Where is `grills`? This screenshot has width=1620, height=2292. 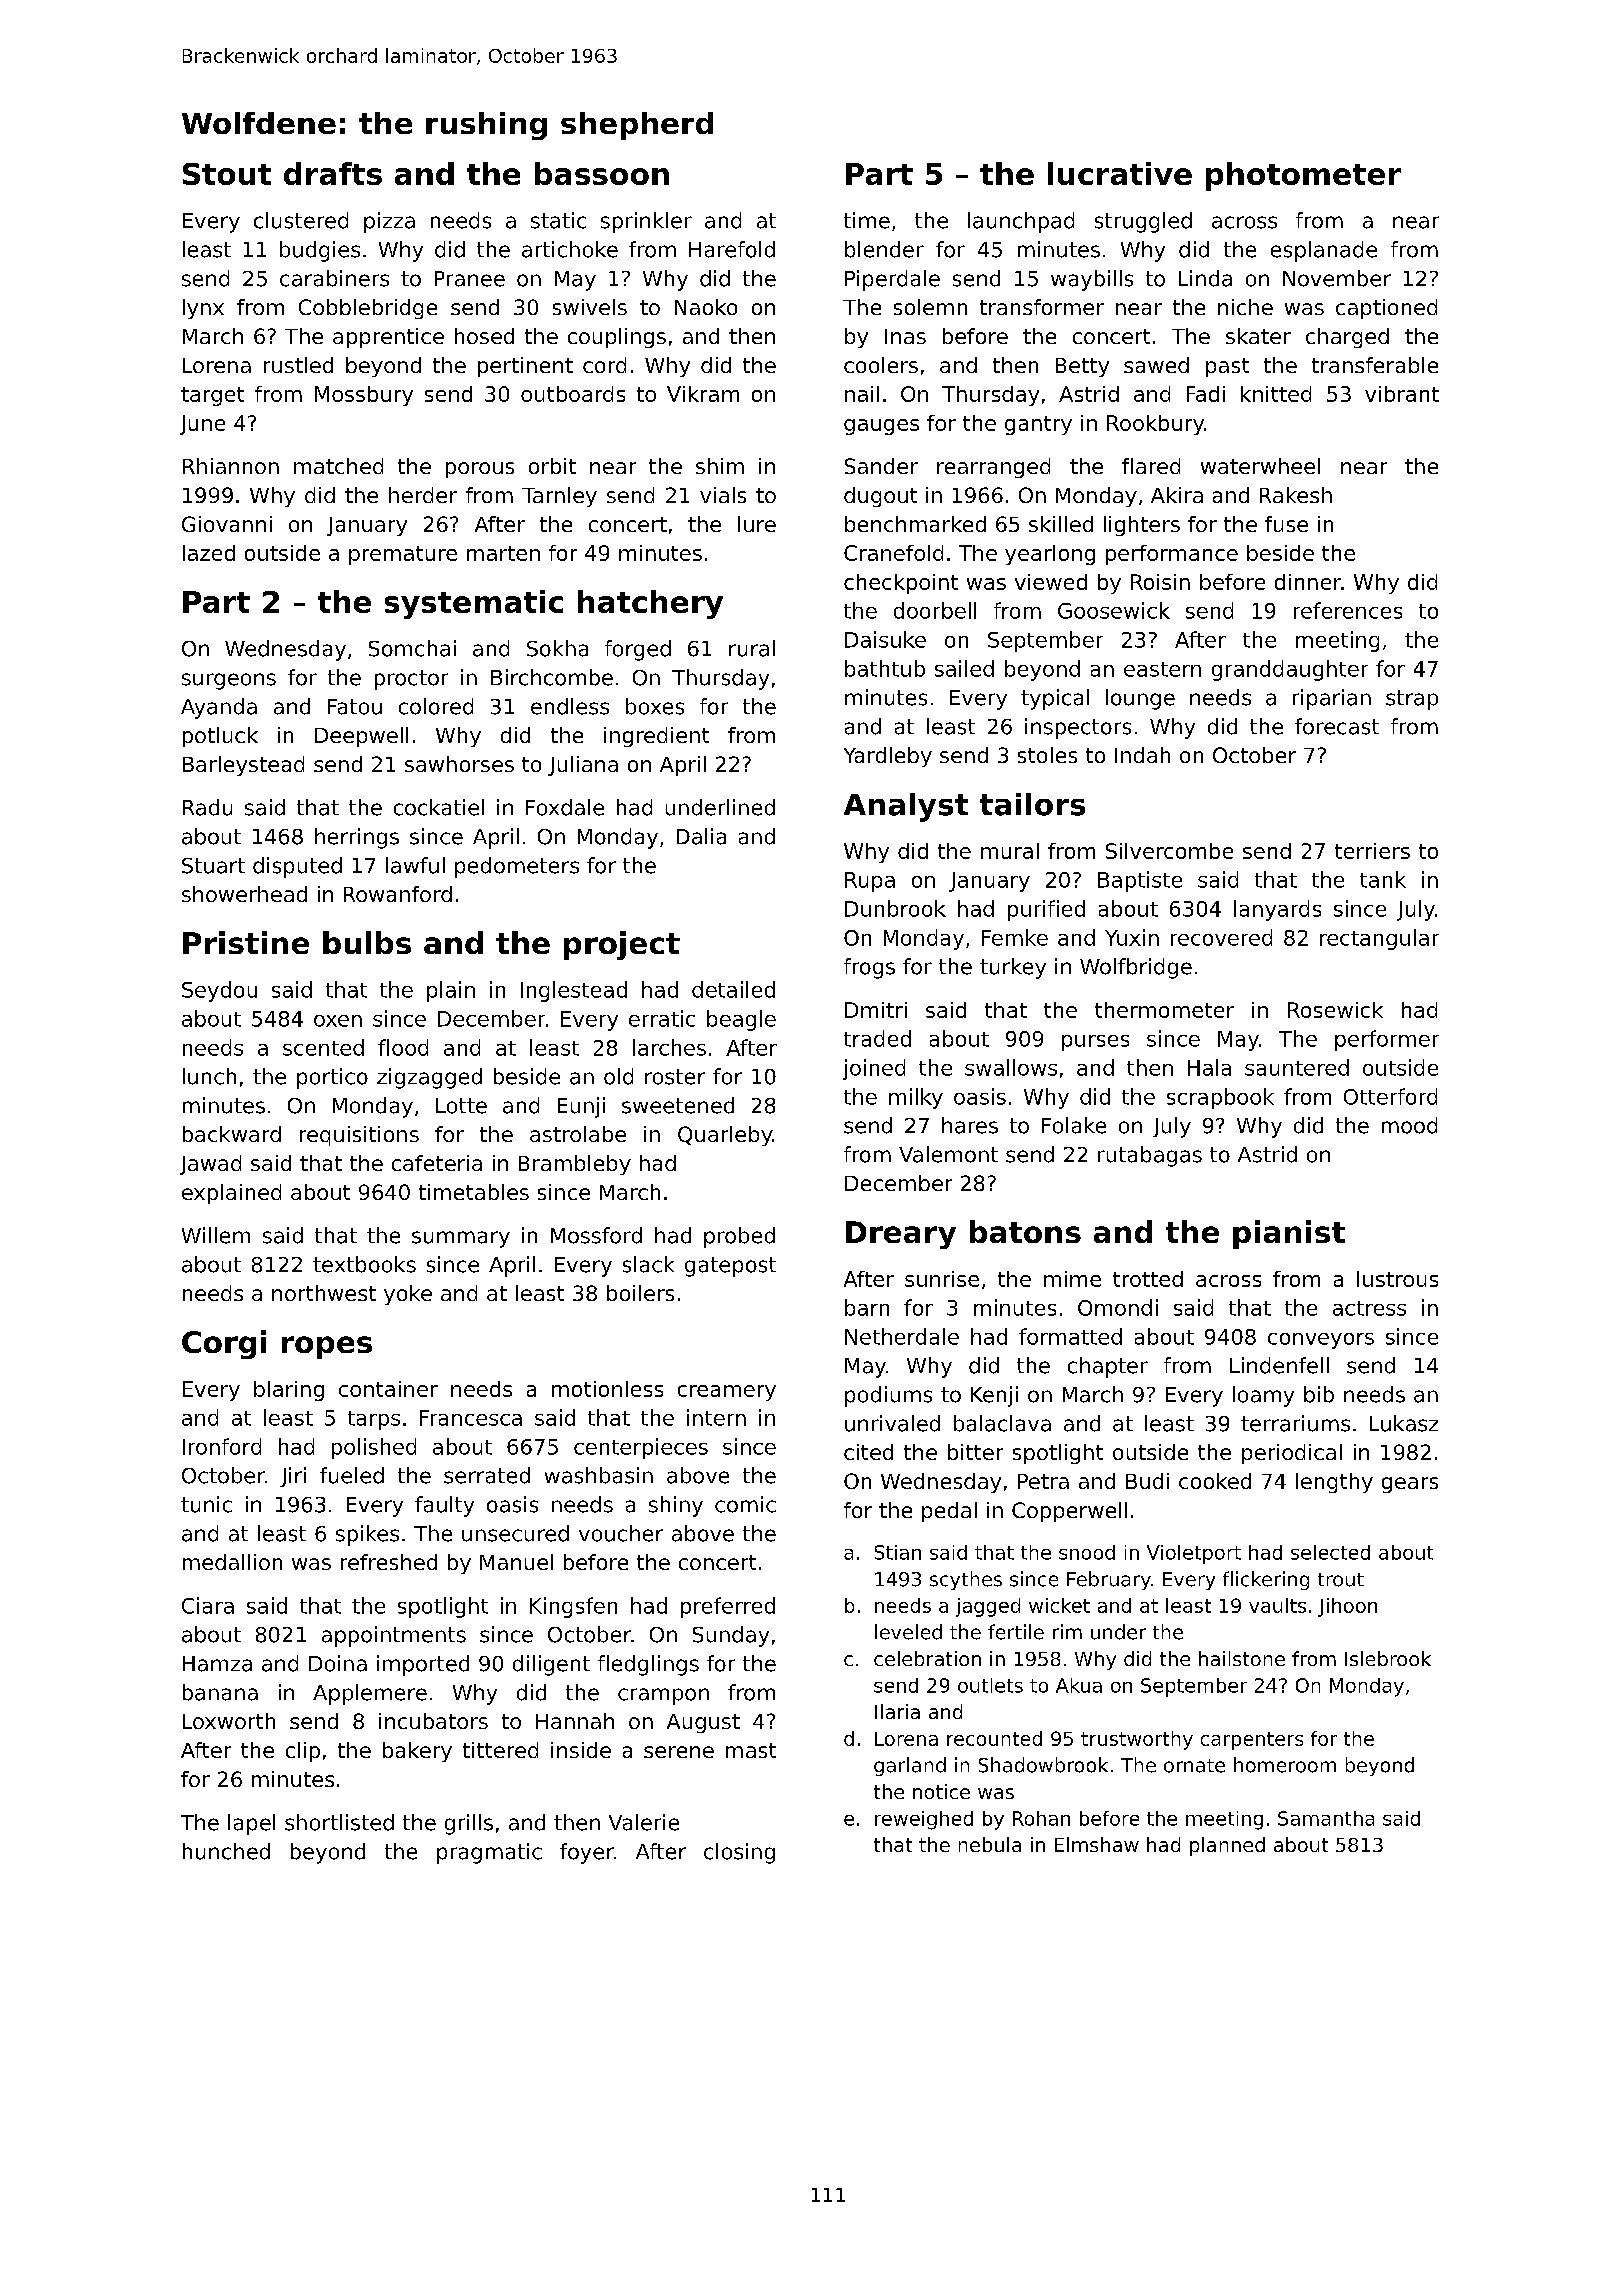 grills is located at coordinates (469, 1824).
